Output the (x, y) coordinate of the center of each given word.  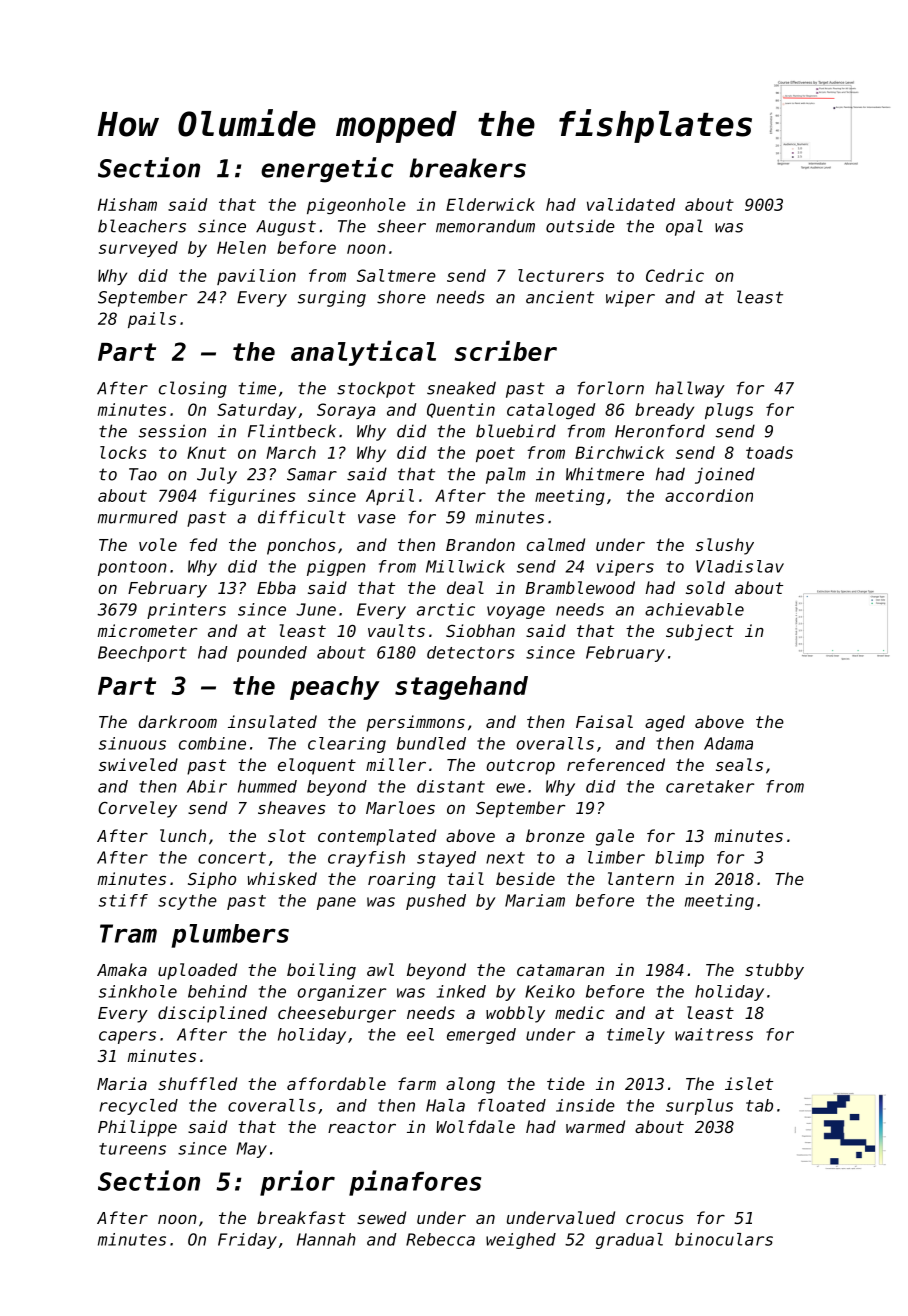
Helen (241, 247)
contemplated (377, 837)
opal (684, 227)
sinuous (132, 743)
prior (297, 1183)
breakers (467, 168)
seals (739, 764)
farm (417, 1083)
